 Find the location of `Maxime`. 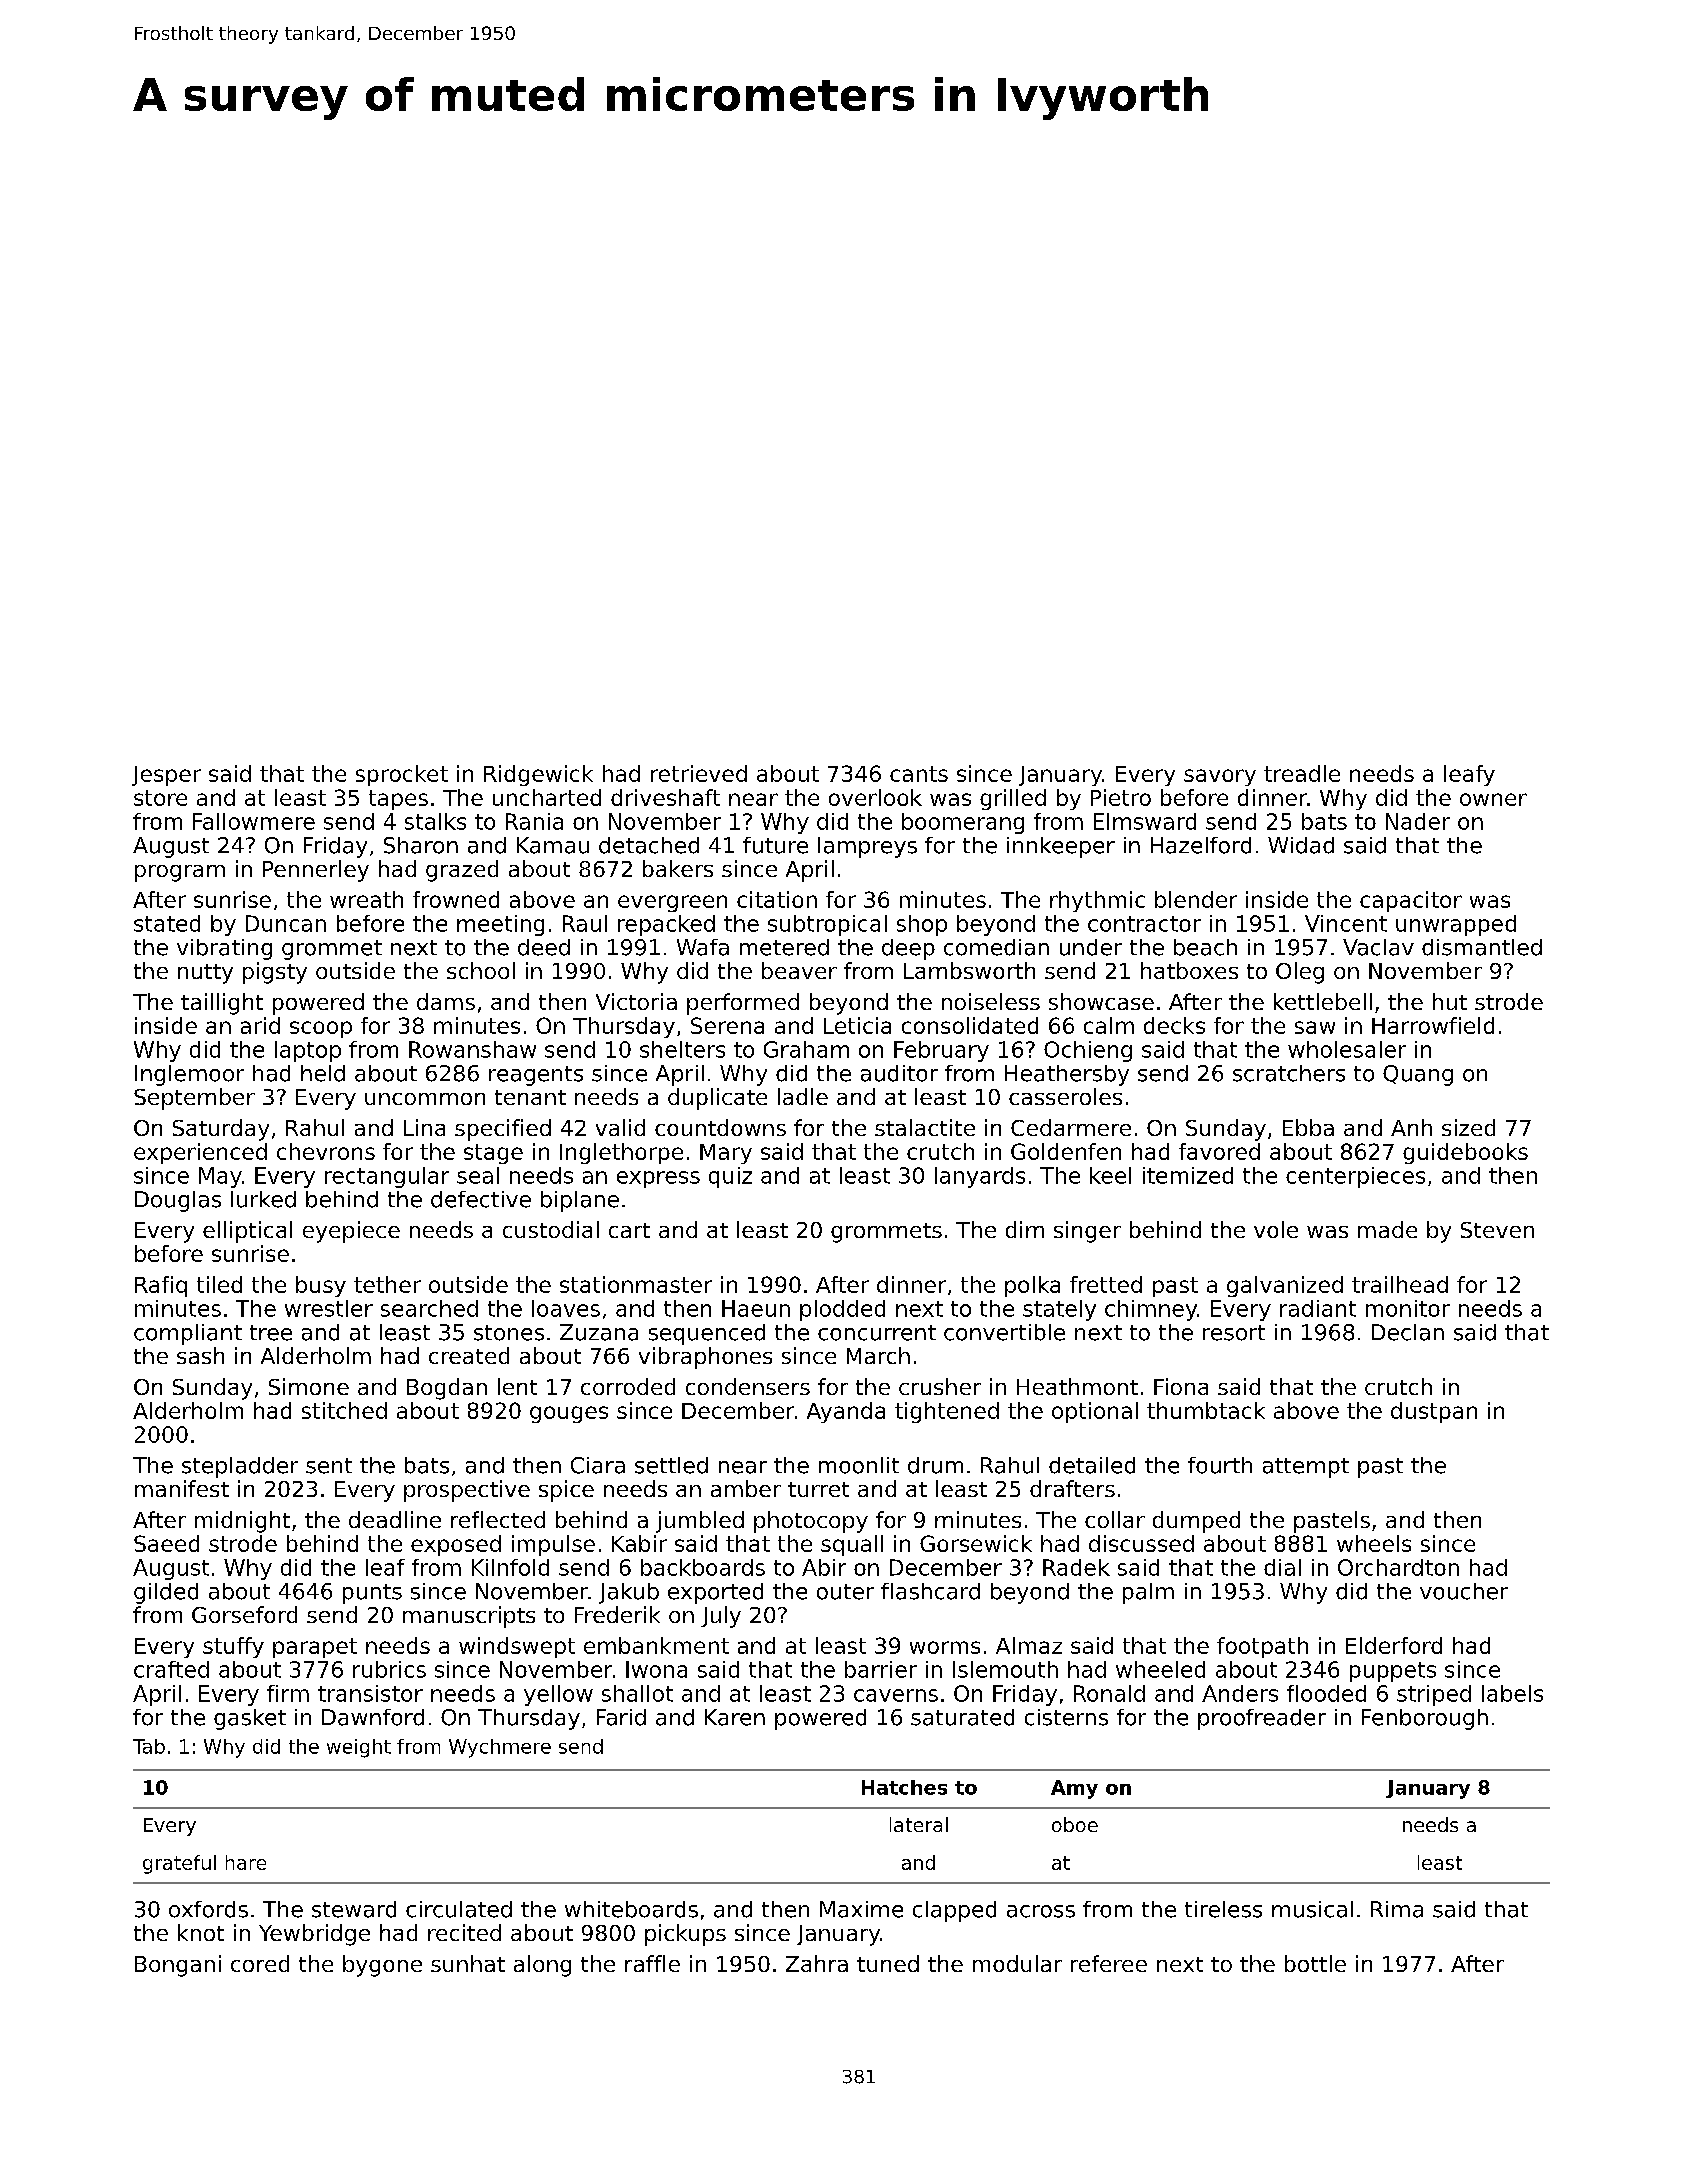

Maxime is located at coordinates (861, 1909).
